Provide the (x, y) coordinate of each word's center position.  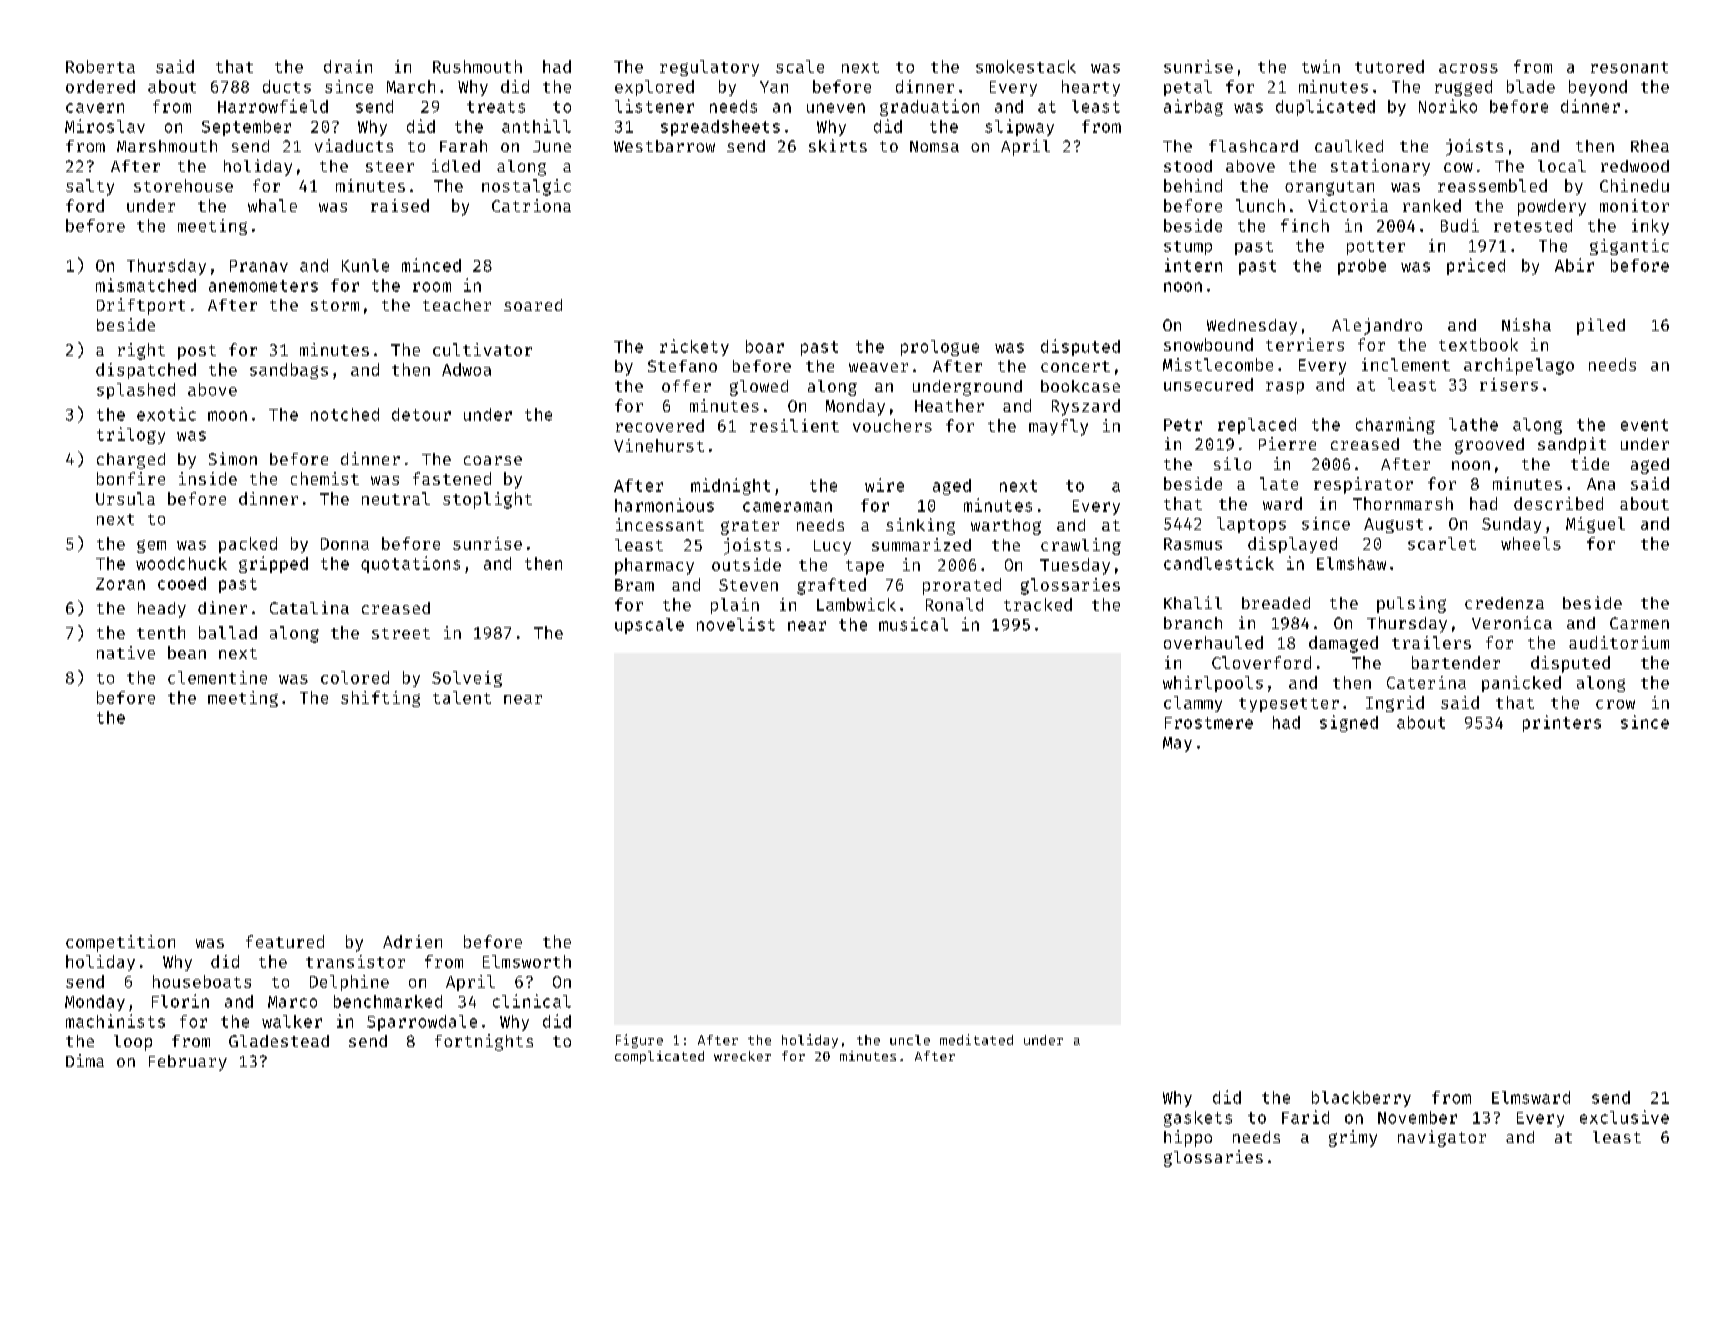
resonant (1629, 67)
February (188, 1063)
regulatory (709, 68)
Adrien (412, 941)
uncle (910, 1040)
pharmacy (654, 566)
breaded (1276, 603)
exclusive (1624, 1117)
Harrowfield (273, 106)
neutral (396, 498)
